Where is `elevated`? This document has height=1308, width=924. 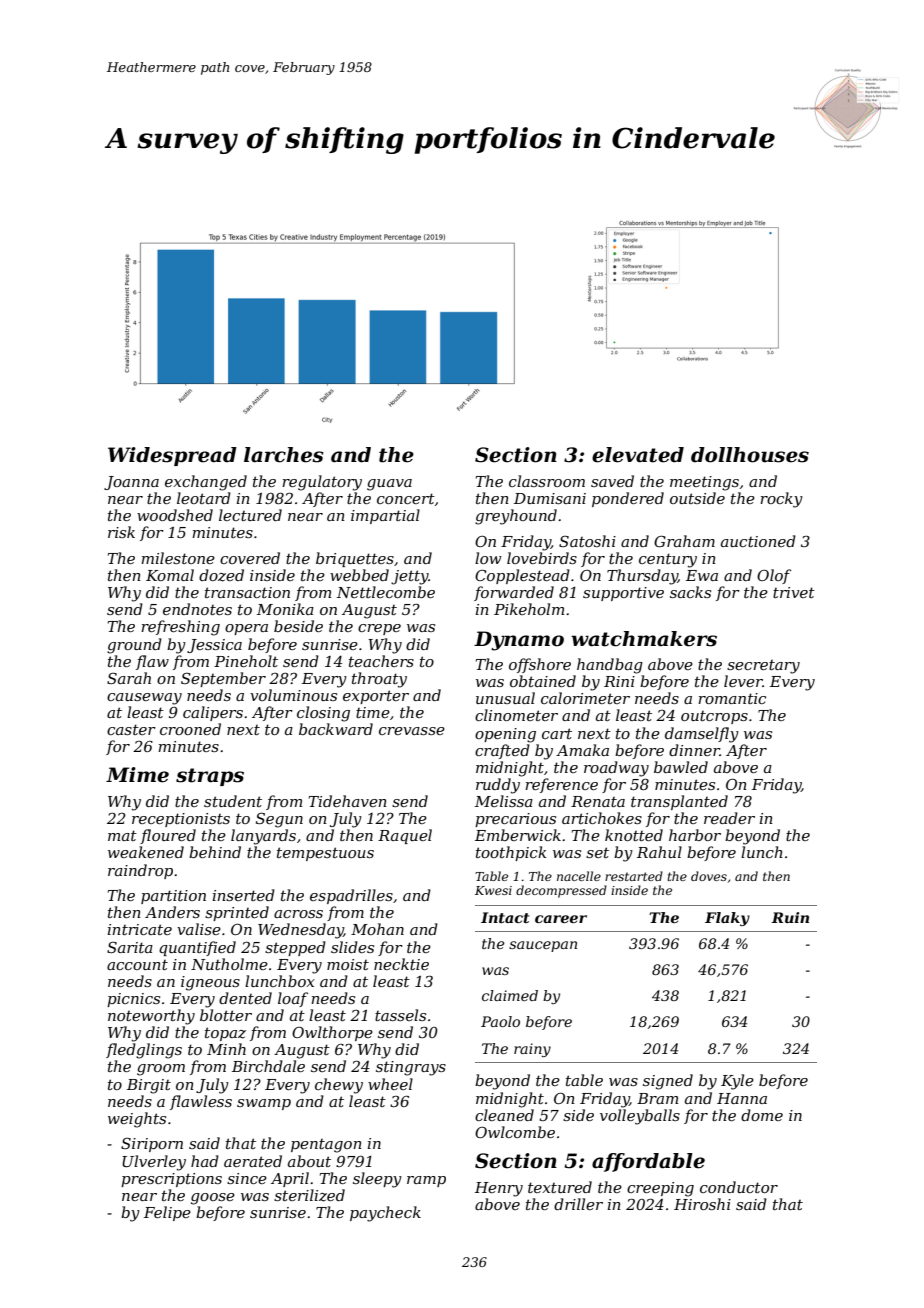 elevated is located at coordinates (638, 455).
